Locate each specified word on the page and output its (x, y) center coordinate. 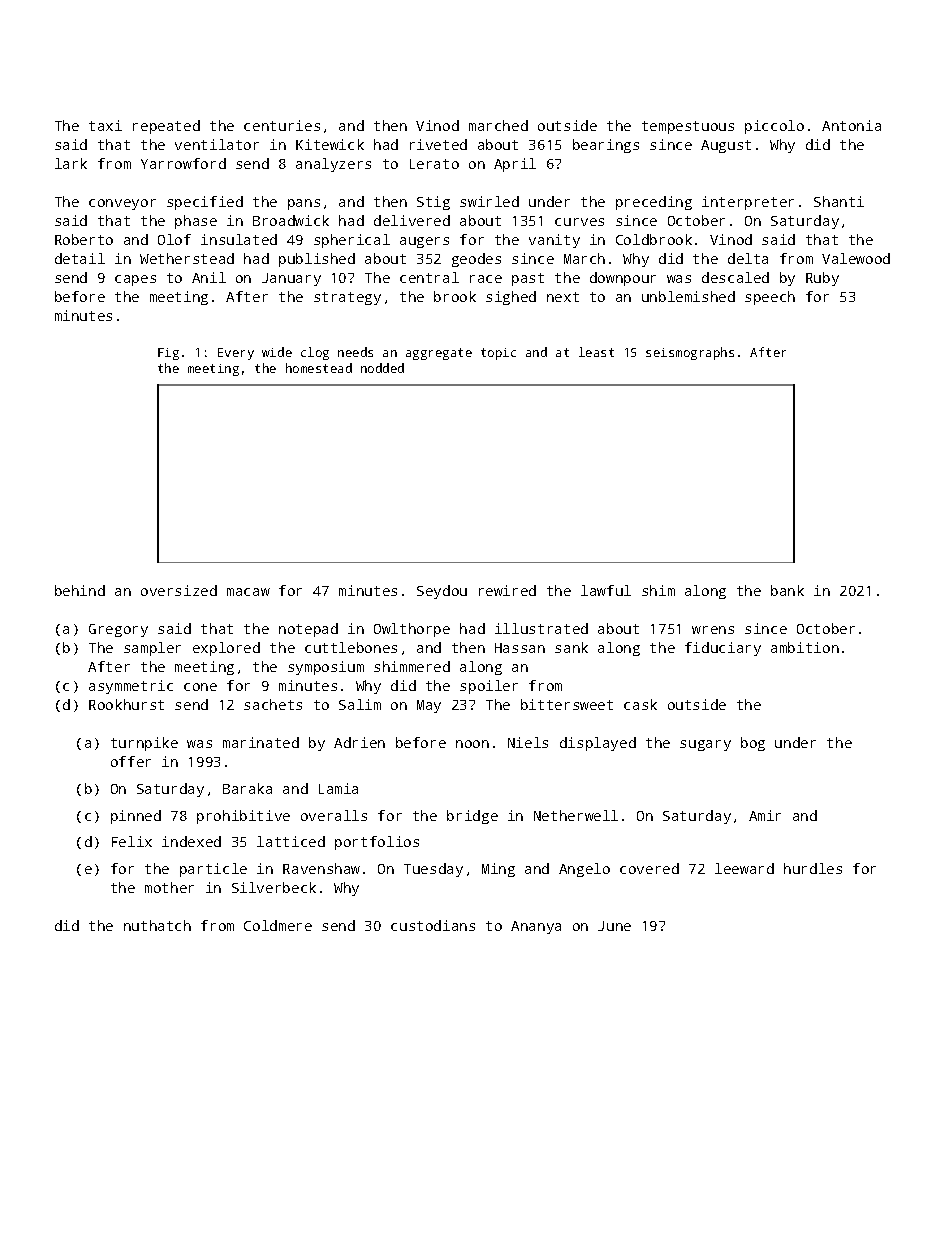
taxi (105, 125)
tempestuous (688, 127)
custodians (433, 925)
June (614, 926)
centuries (282, 125)
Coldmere (278, 925)
